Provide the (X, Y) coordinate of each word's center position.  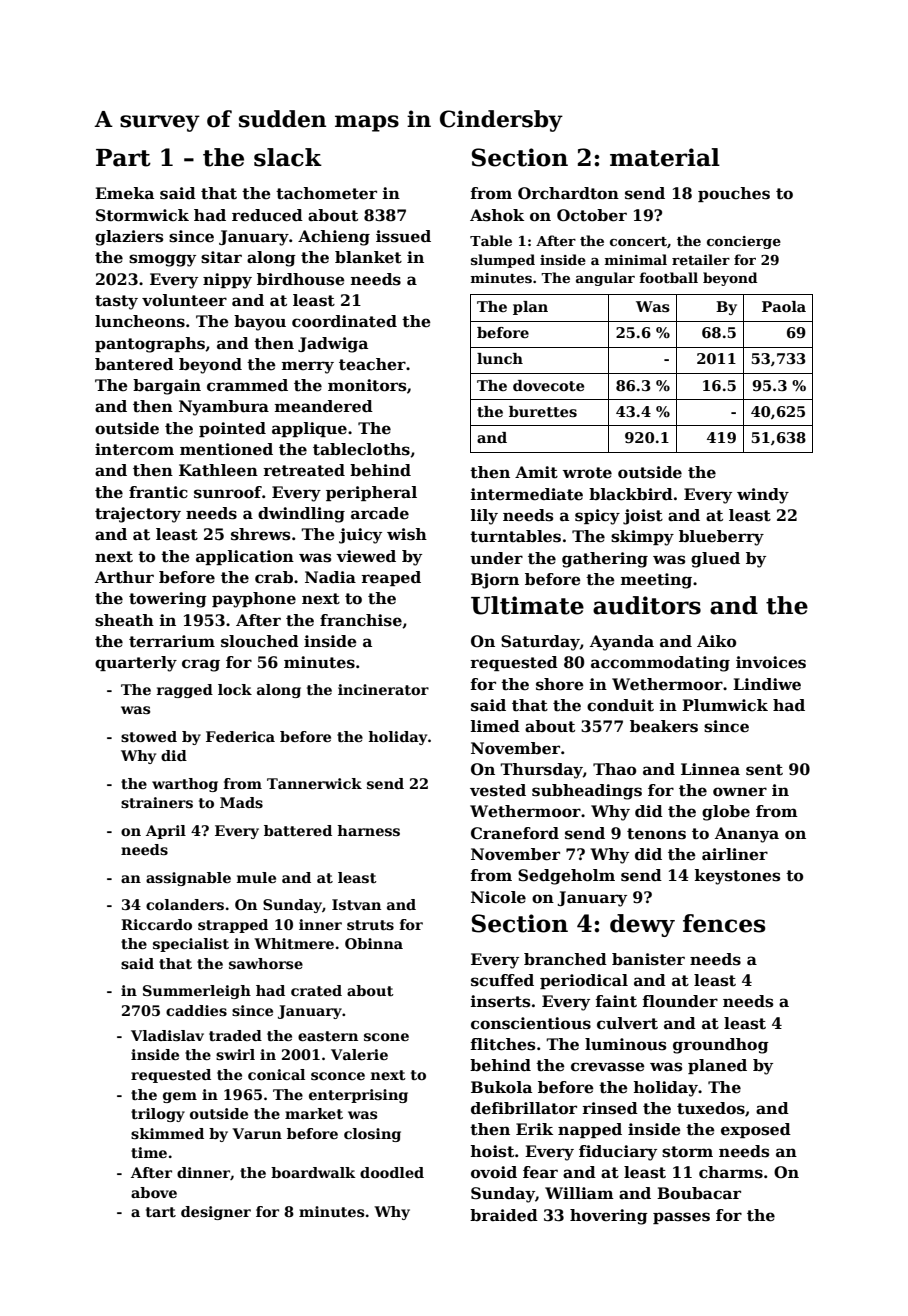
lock (235, 689)
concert (638, 241)
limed (495, 726)
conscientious (531, 1023)
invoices (771, 662)
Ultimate (527, 605)
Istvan (356, 904)
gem (180, 1097)
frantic (158, 492)
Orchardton (568, 193)
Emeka (124, 193)
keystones (737, 877)
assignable (188, 879)
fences (724, 923)
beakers (664, 726)
